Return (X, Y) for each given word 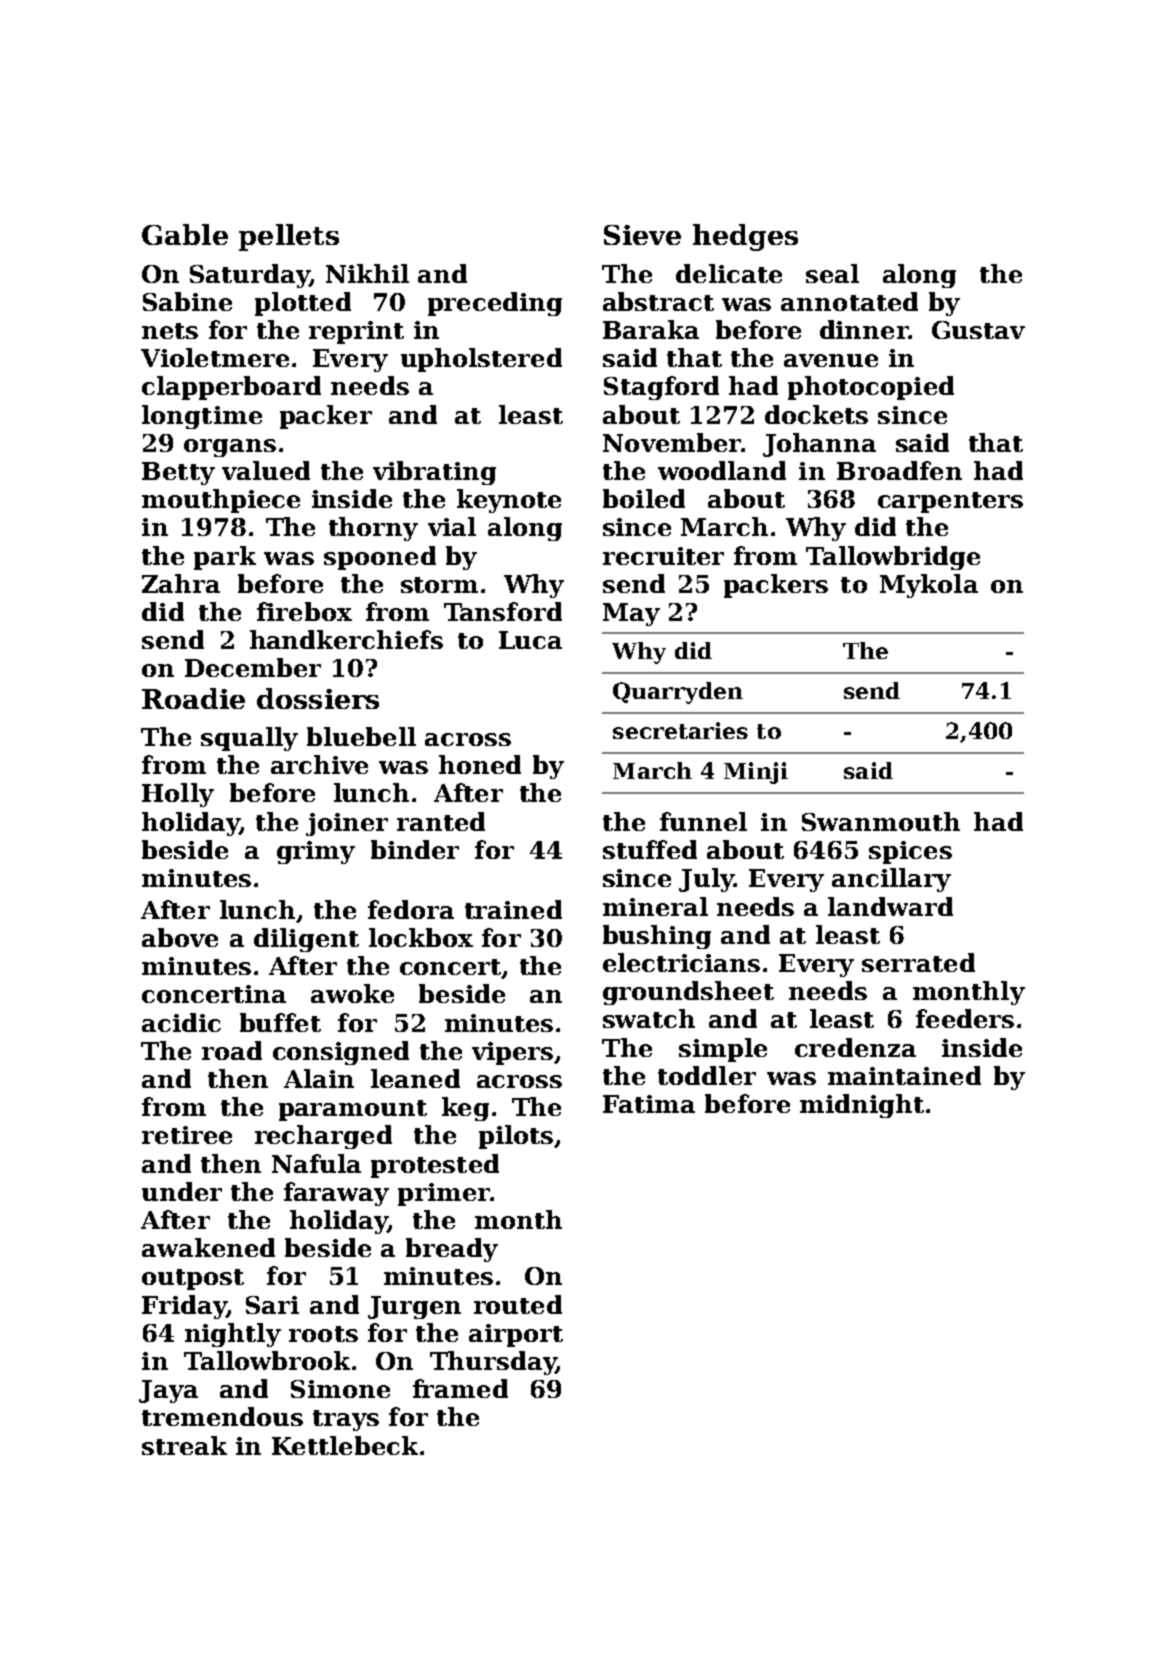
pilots (516, 1137)
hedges (745, 237)
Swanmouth (881, 821)
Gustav (978, 330)
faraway (336, 1194)
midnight (862, 1106)
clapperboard (231, 388)
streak (184, 1445)
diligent (306, 940)
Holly (178, 795)
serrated (918, 962)
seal (832, 273)
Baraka (651, 329)
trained (513, 909)
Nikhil (367, 273)
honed (480, 764)
